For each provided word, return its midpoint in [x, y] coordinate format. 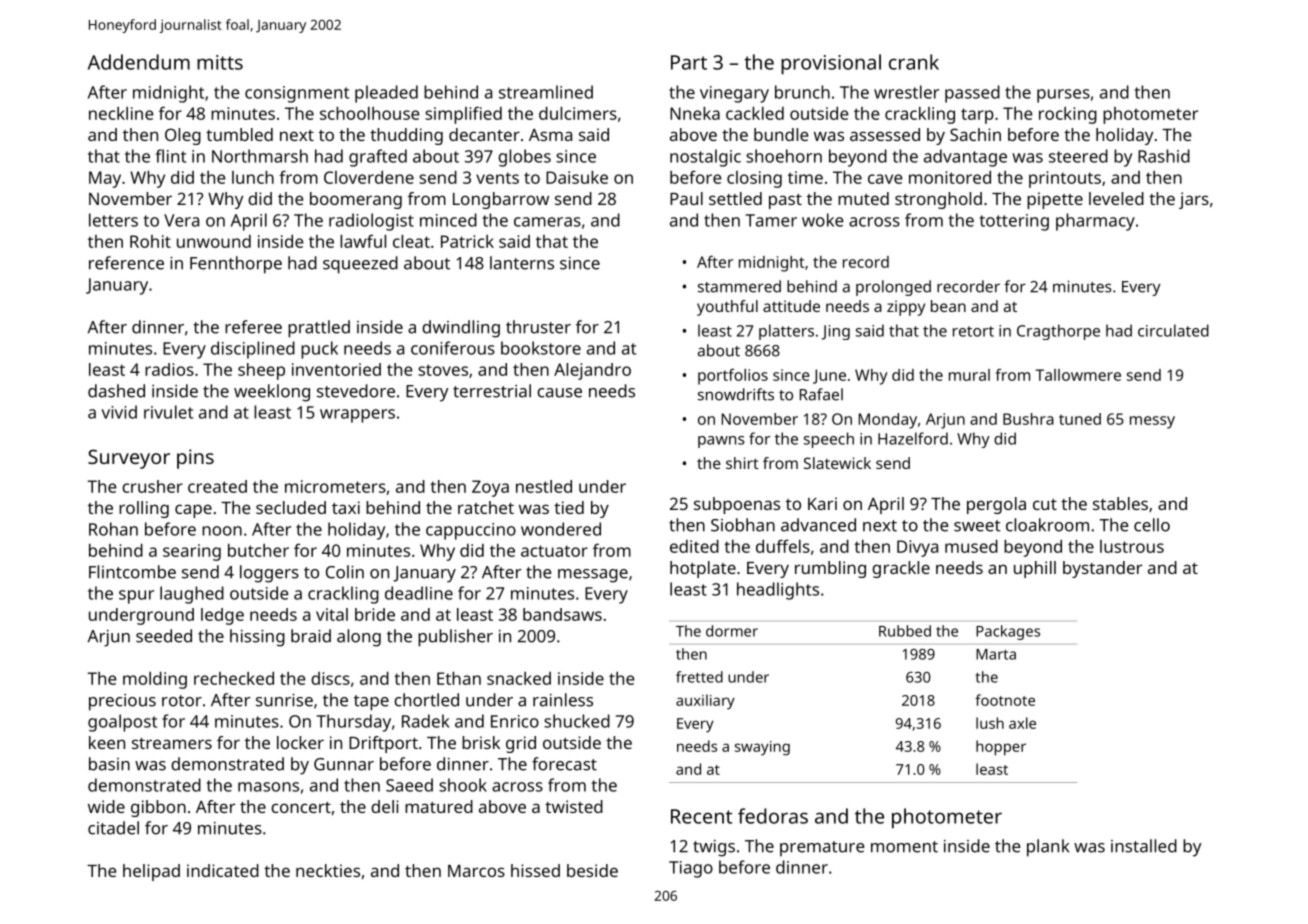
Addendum [139, 62]
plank [1048, 848]
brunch [802, 92]
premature [822, 849]
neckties [328, 870]
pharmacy [1095, 222]
